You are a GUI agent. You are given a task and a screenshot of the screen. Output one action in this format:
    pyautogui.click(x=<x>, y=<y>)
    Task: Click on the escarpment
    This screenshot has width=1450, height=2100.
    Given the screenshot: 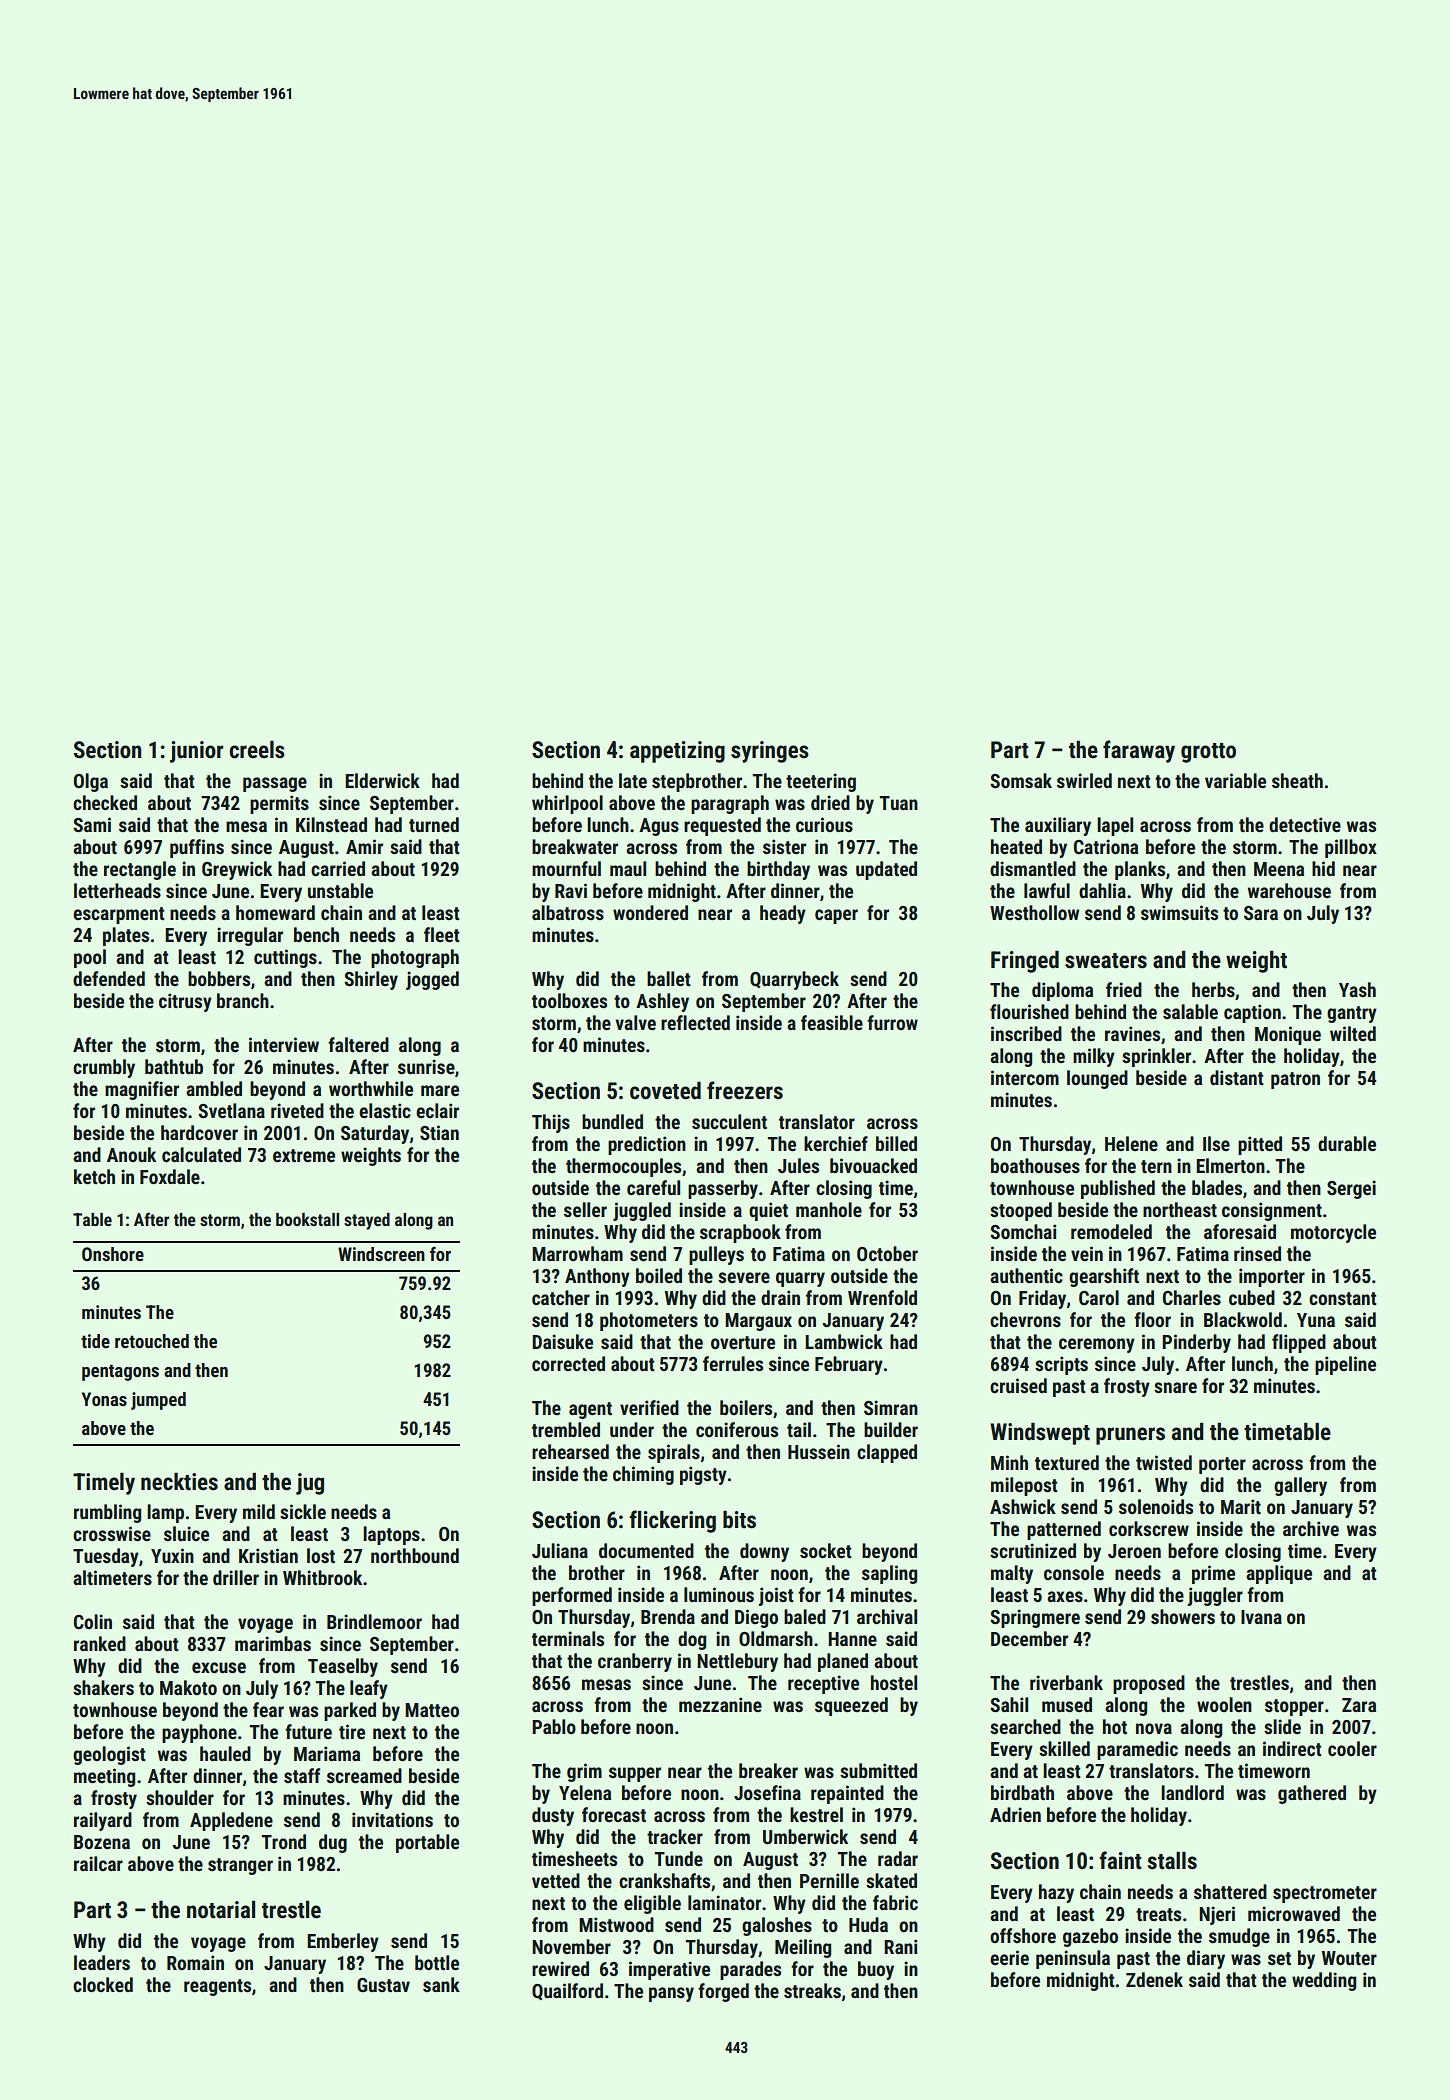 What is the action you would take?
    pyautogui.click(x=119, y=915)
